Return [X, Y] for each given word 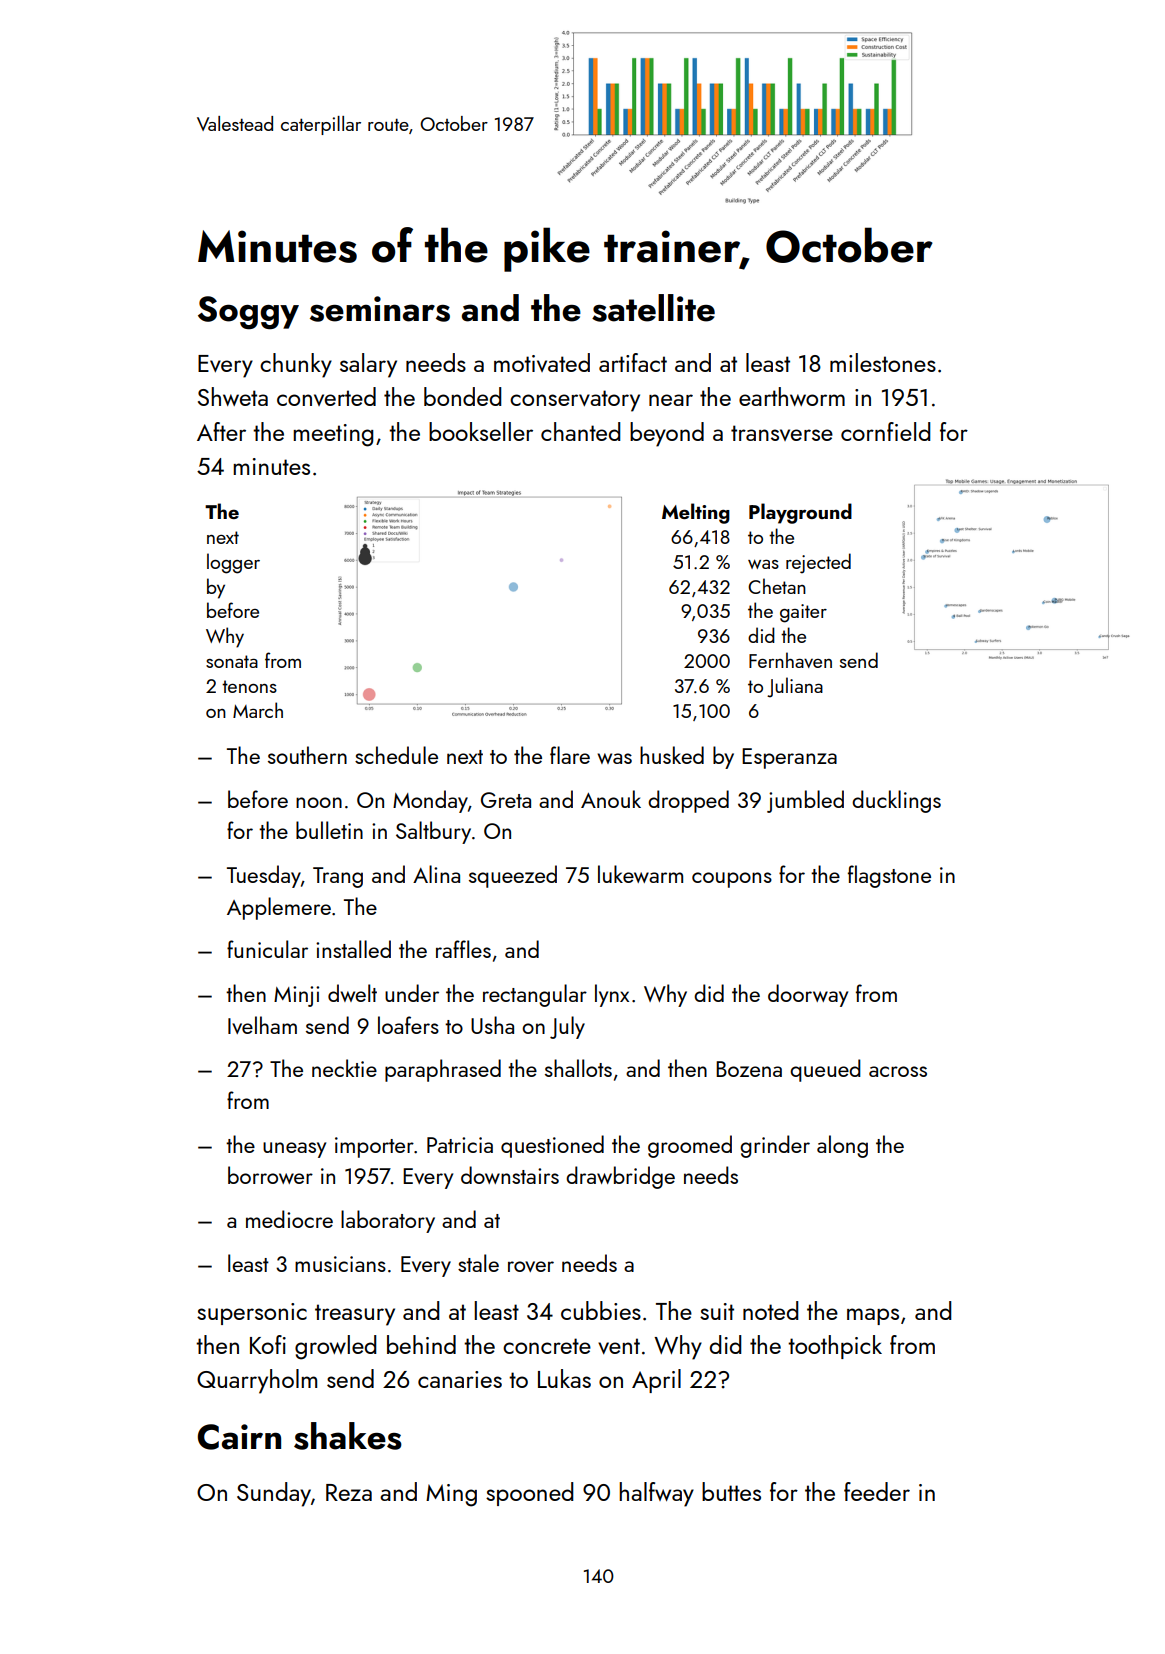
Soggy [248, 313]
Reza [349, 1492]
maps [873, 1316]
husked [672, 755]
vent [619, 1346]
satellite [653, 308]
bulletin [329, 830]
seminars [380, 309]
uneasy [294, 1150]
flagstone [889, 876]
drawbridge [620, 1177]
